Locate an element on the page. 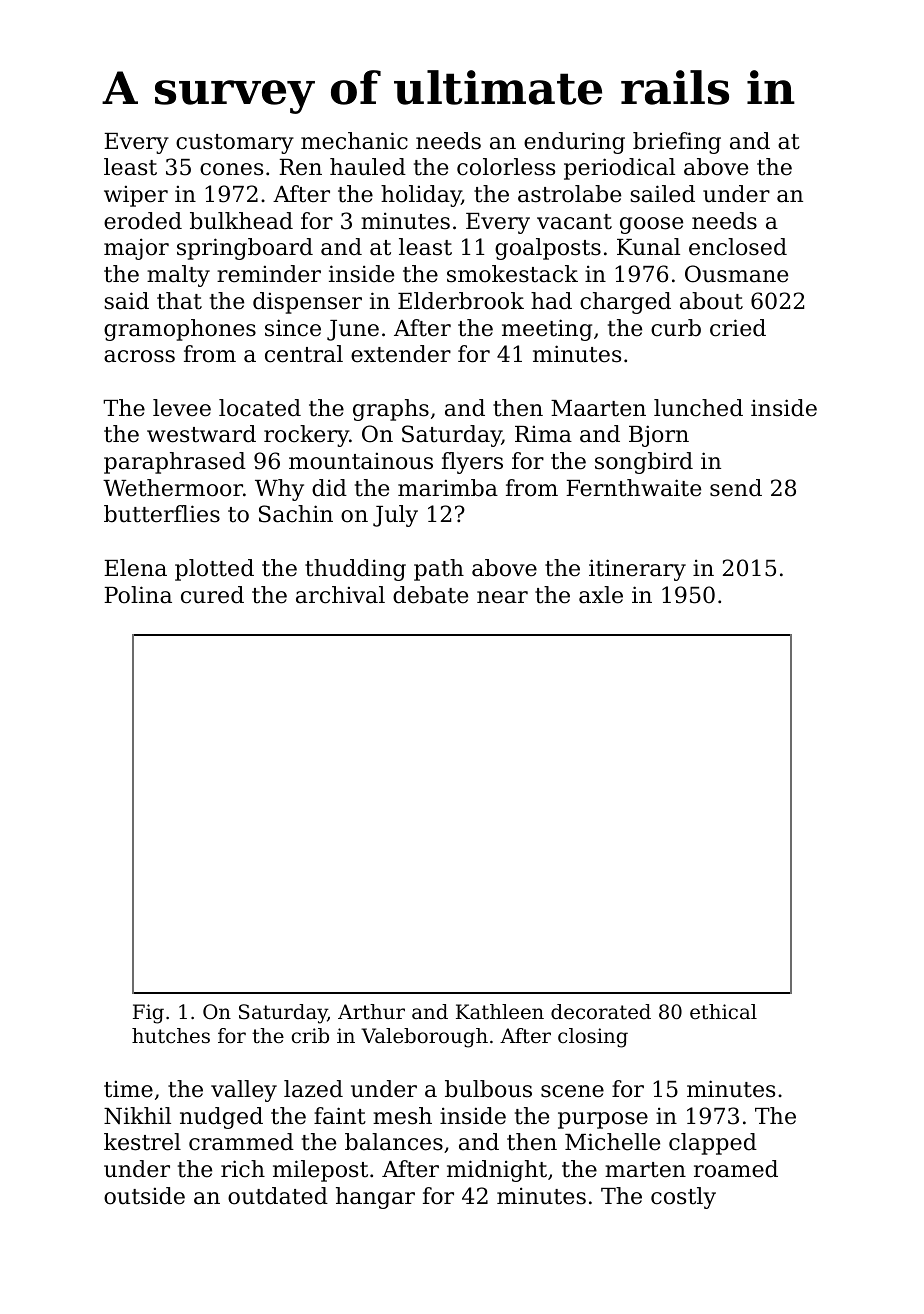 The height and width of the page is (1314, 924). astrolabe is located at coordinates (569, 194).
